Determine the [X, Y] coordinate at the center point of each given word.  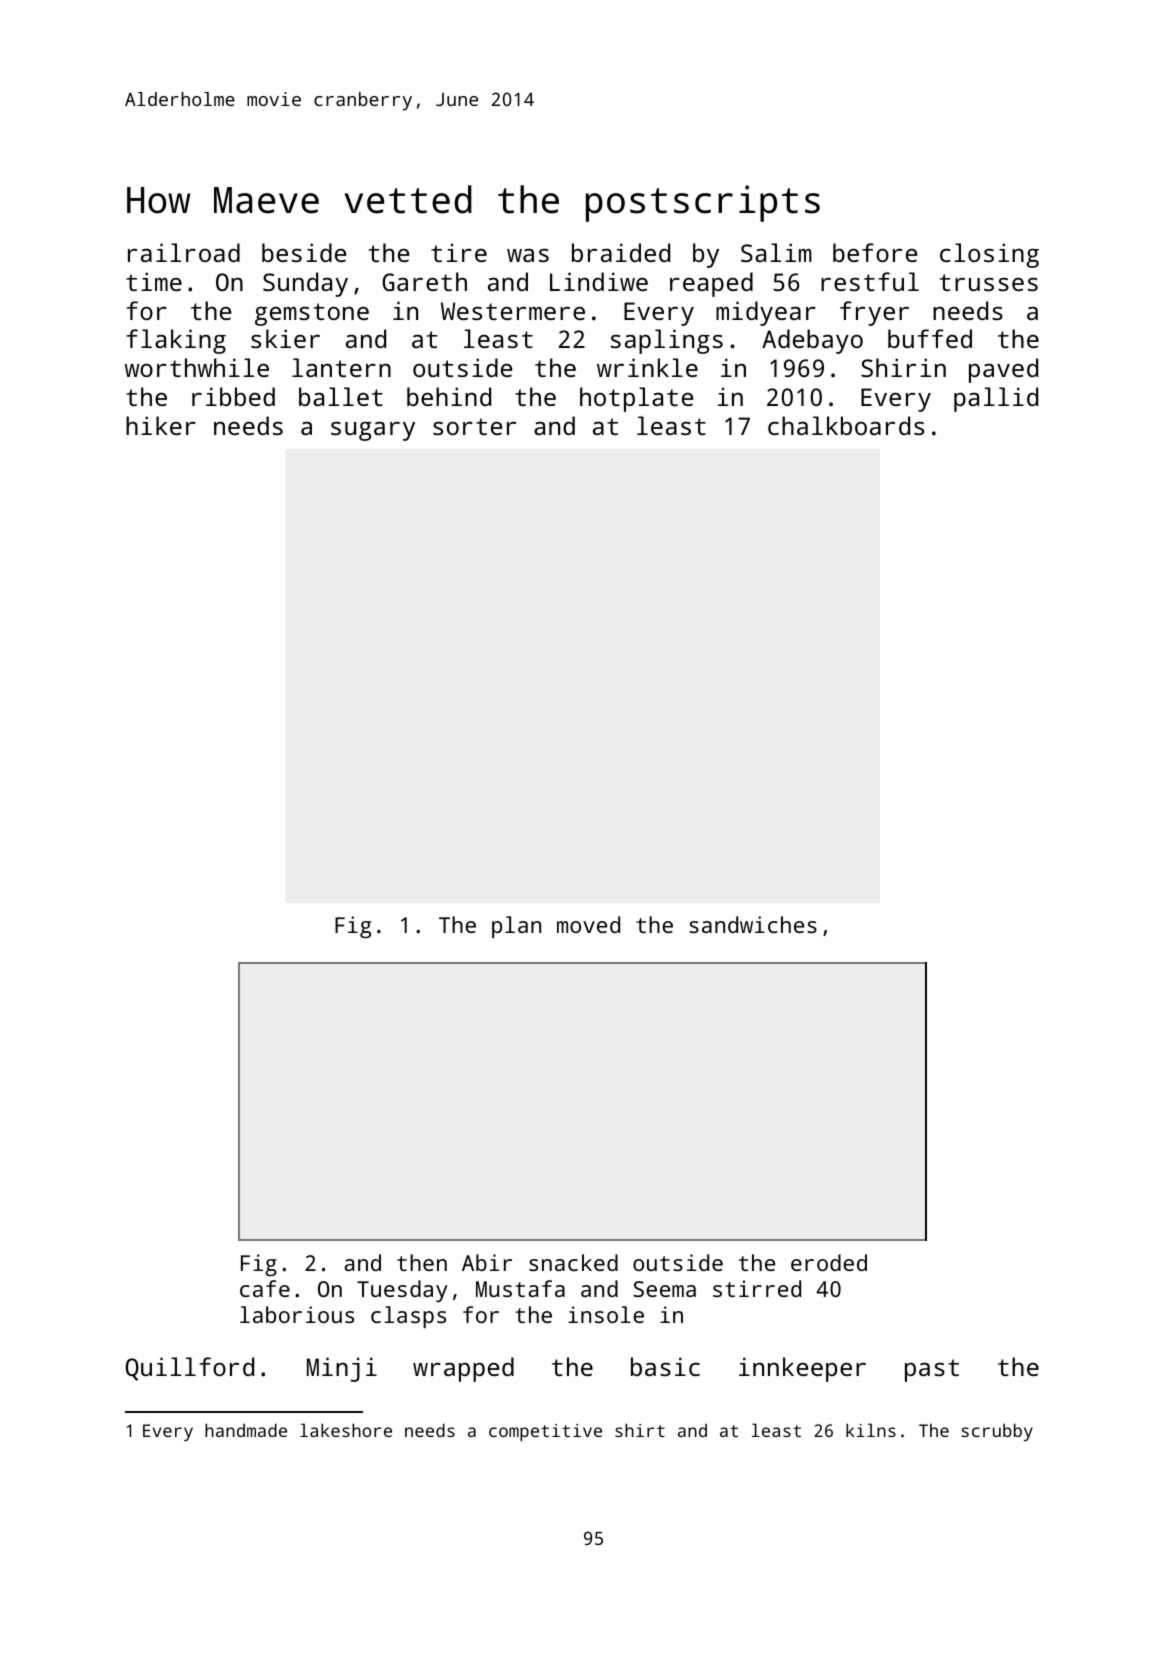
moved [588, 924]
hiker [161, 425]
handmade [246, 1430]
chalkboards [846, 425]
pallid [996, 399]
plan [516, 927]
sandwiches [753, 924]
